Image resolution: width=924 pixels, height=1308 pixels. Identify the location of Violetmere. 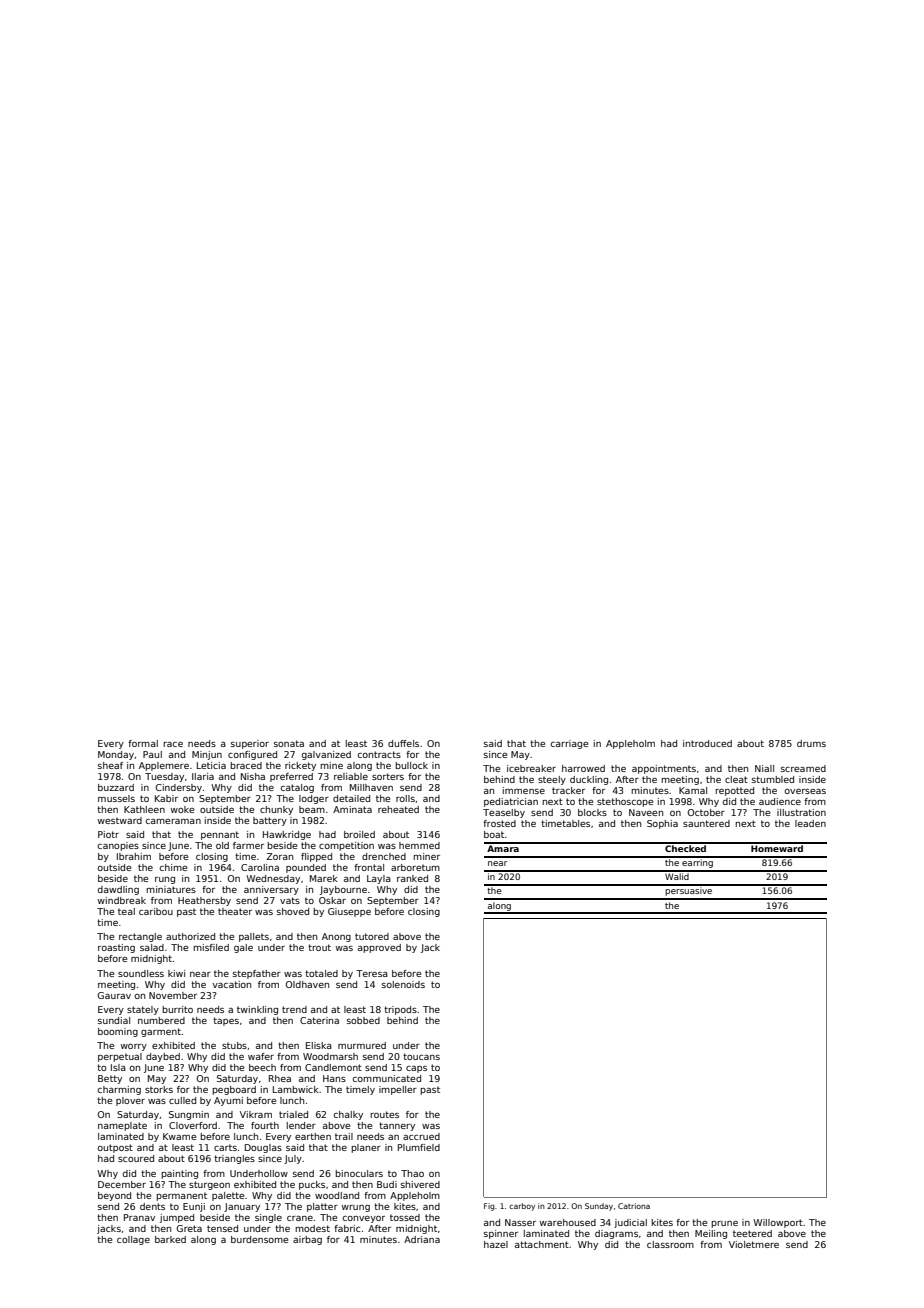
(754, 1244).
